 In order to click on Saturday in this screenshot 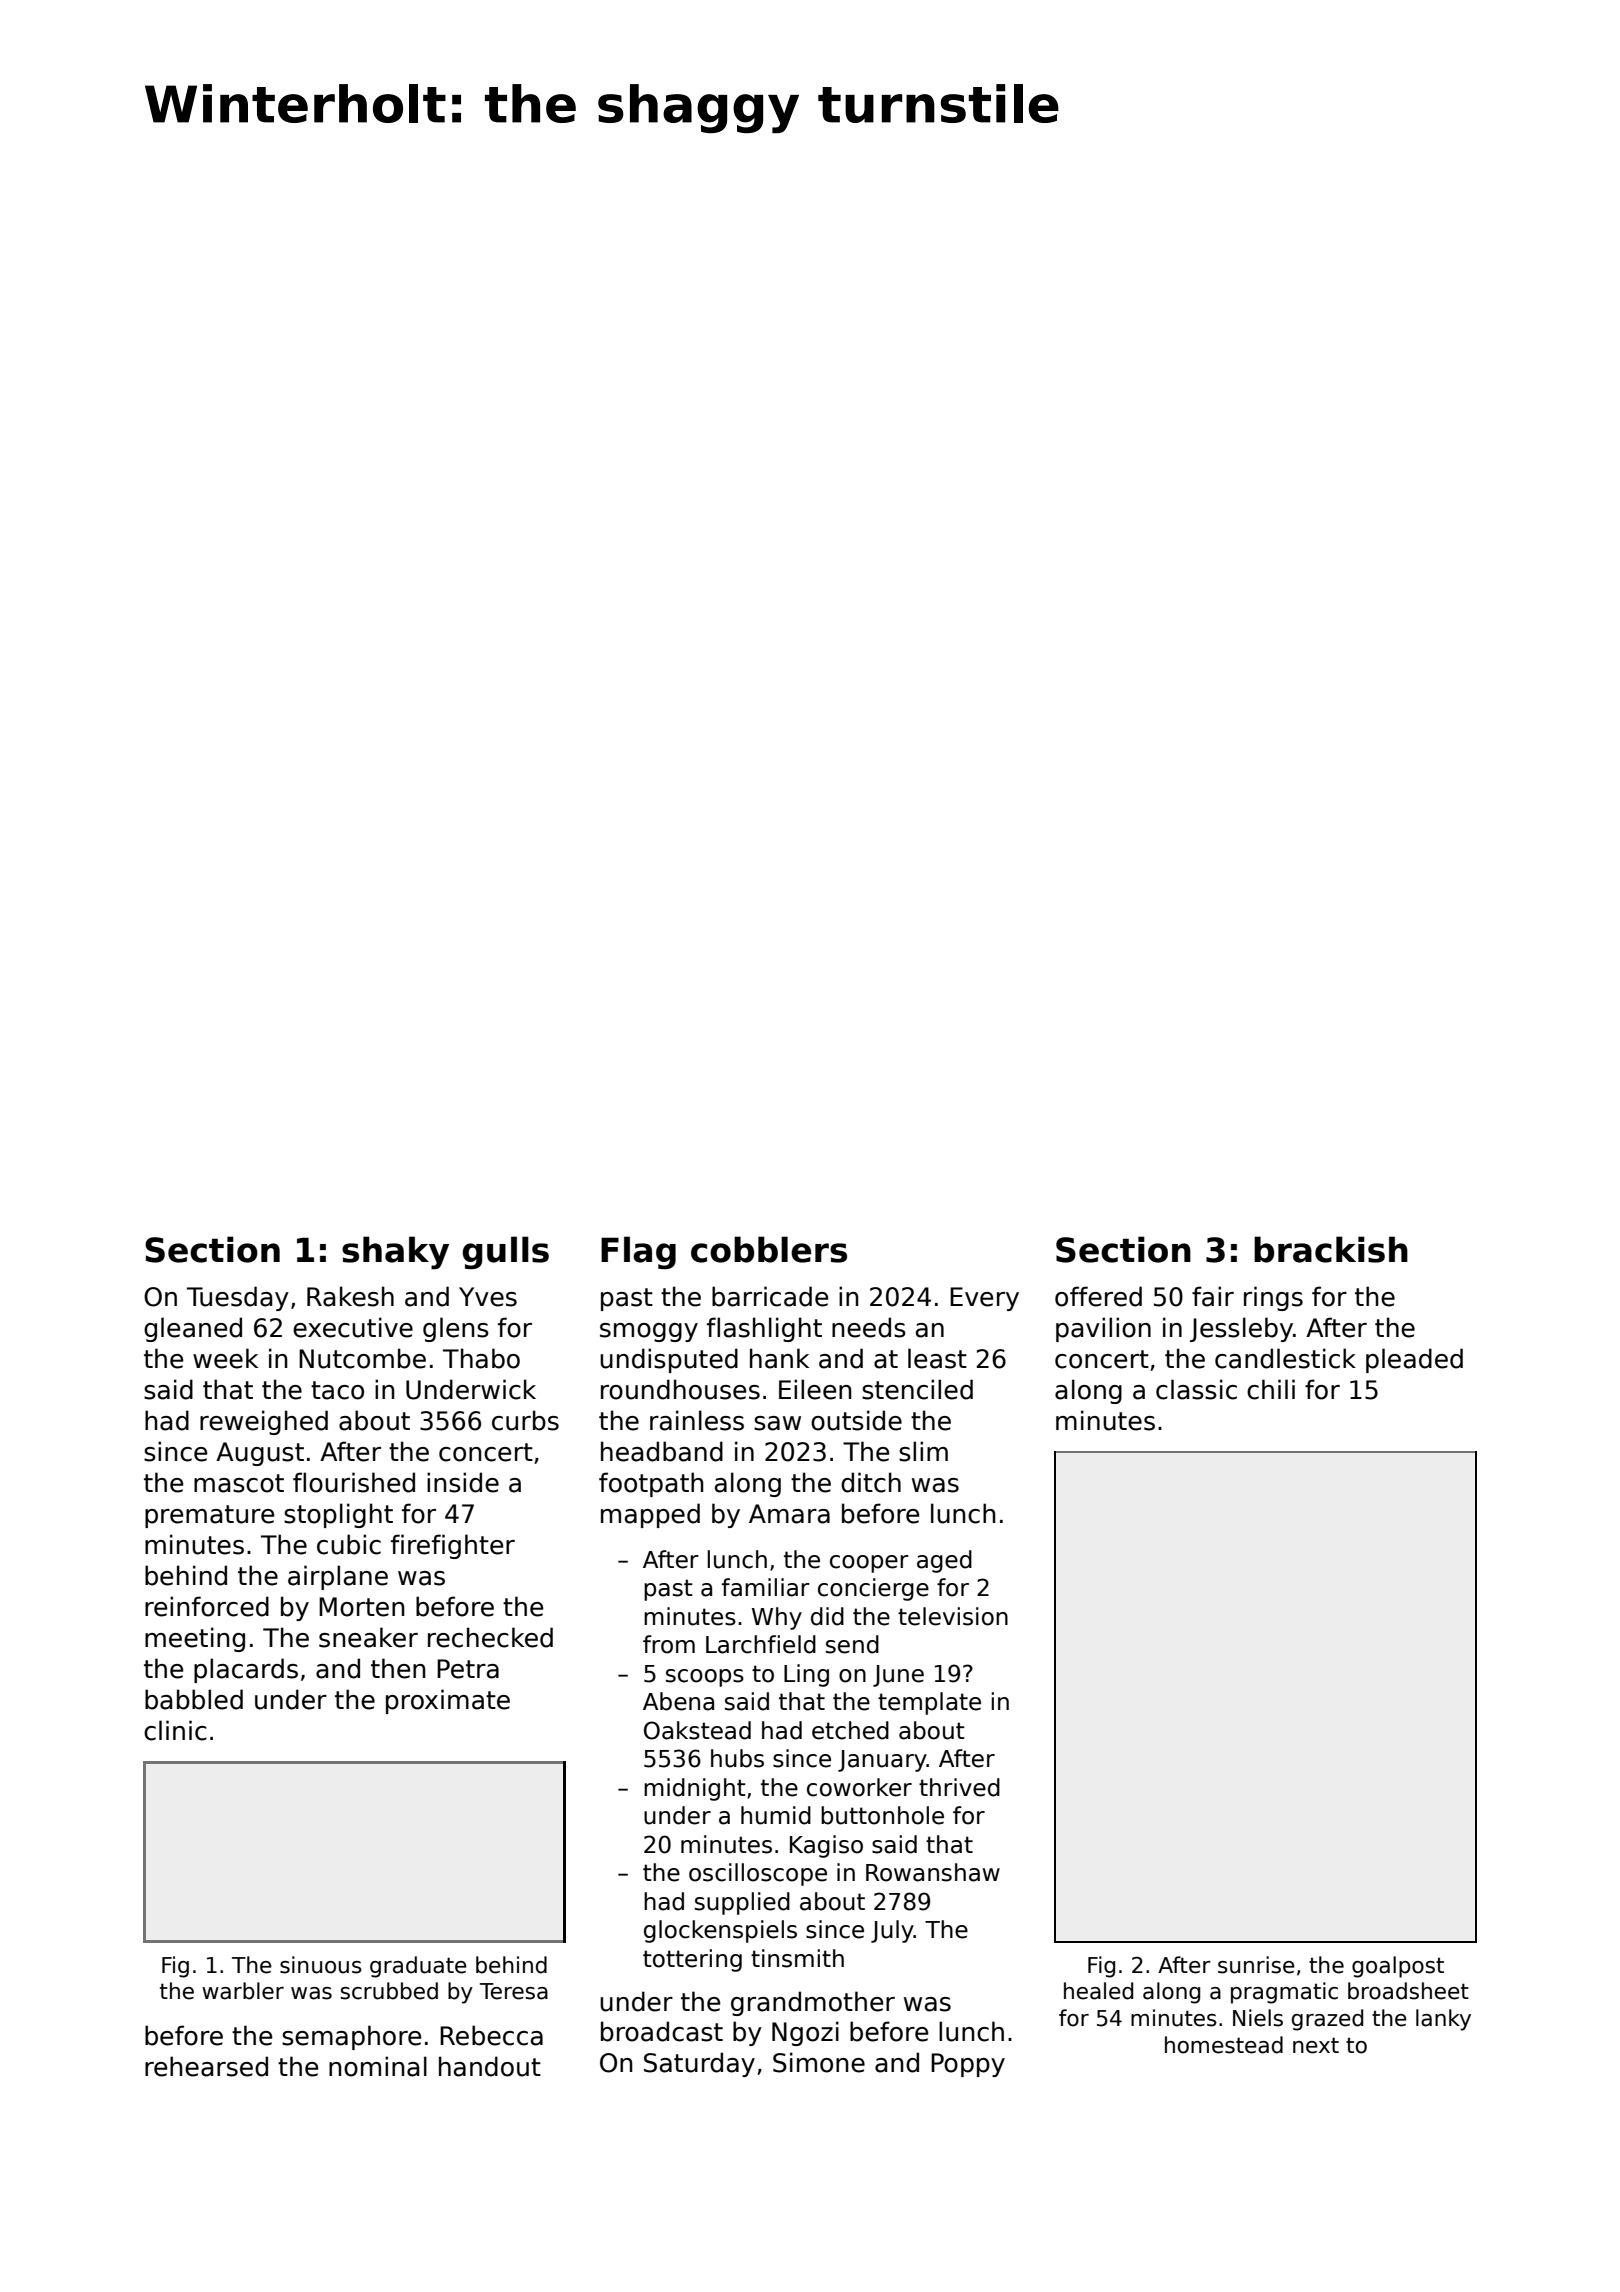, I will do `click(699, 2064)`.
